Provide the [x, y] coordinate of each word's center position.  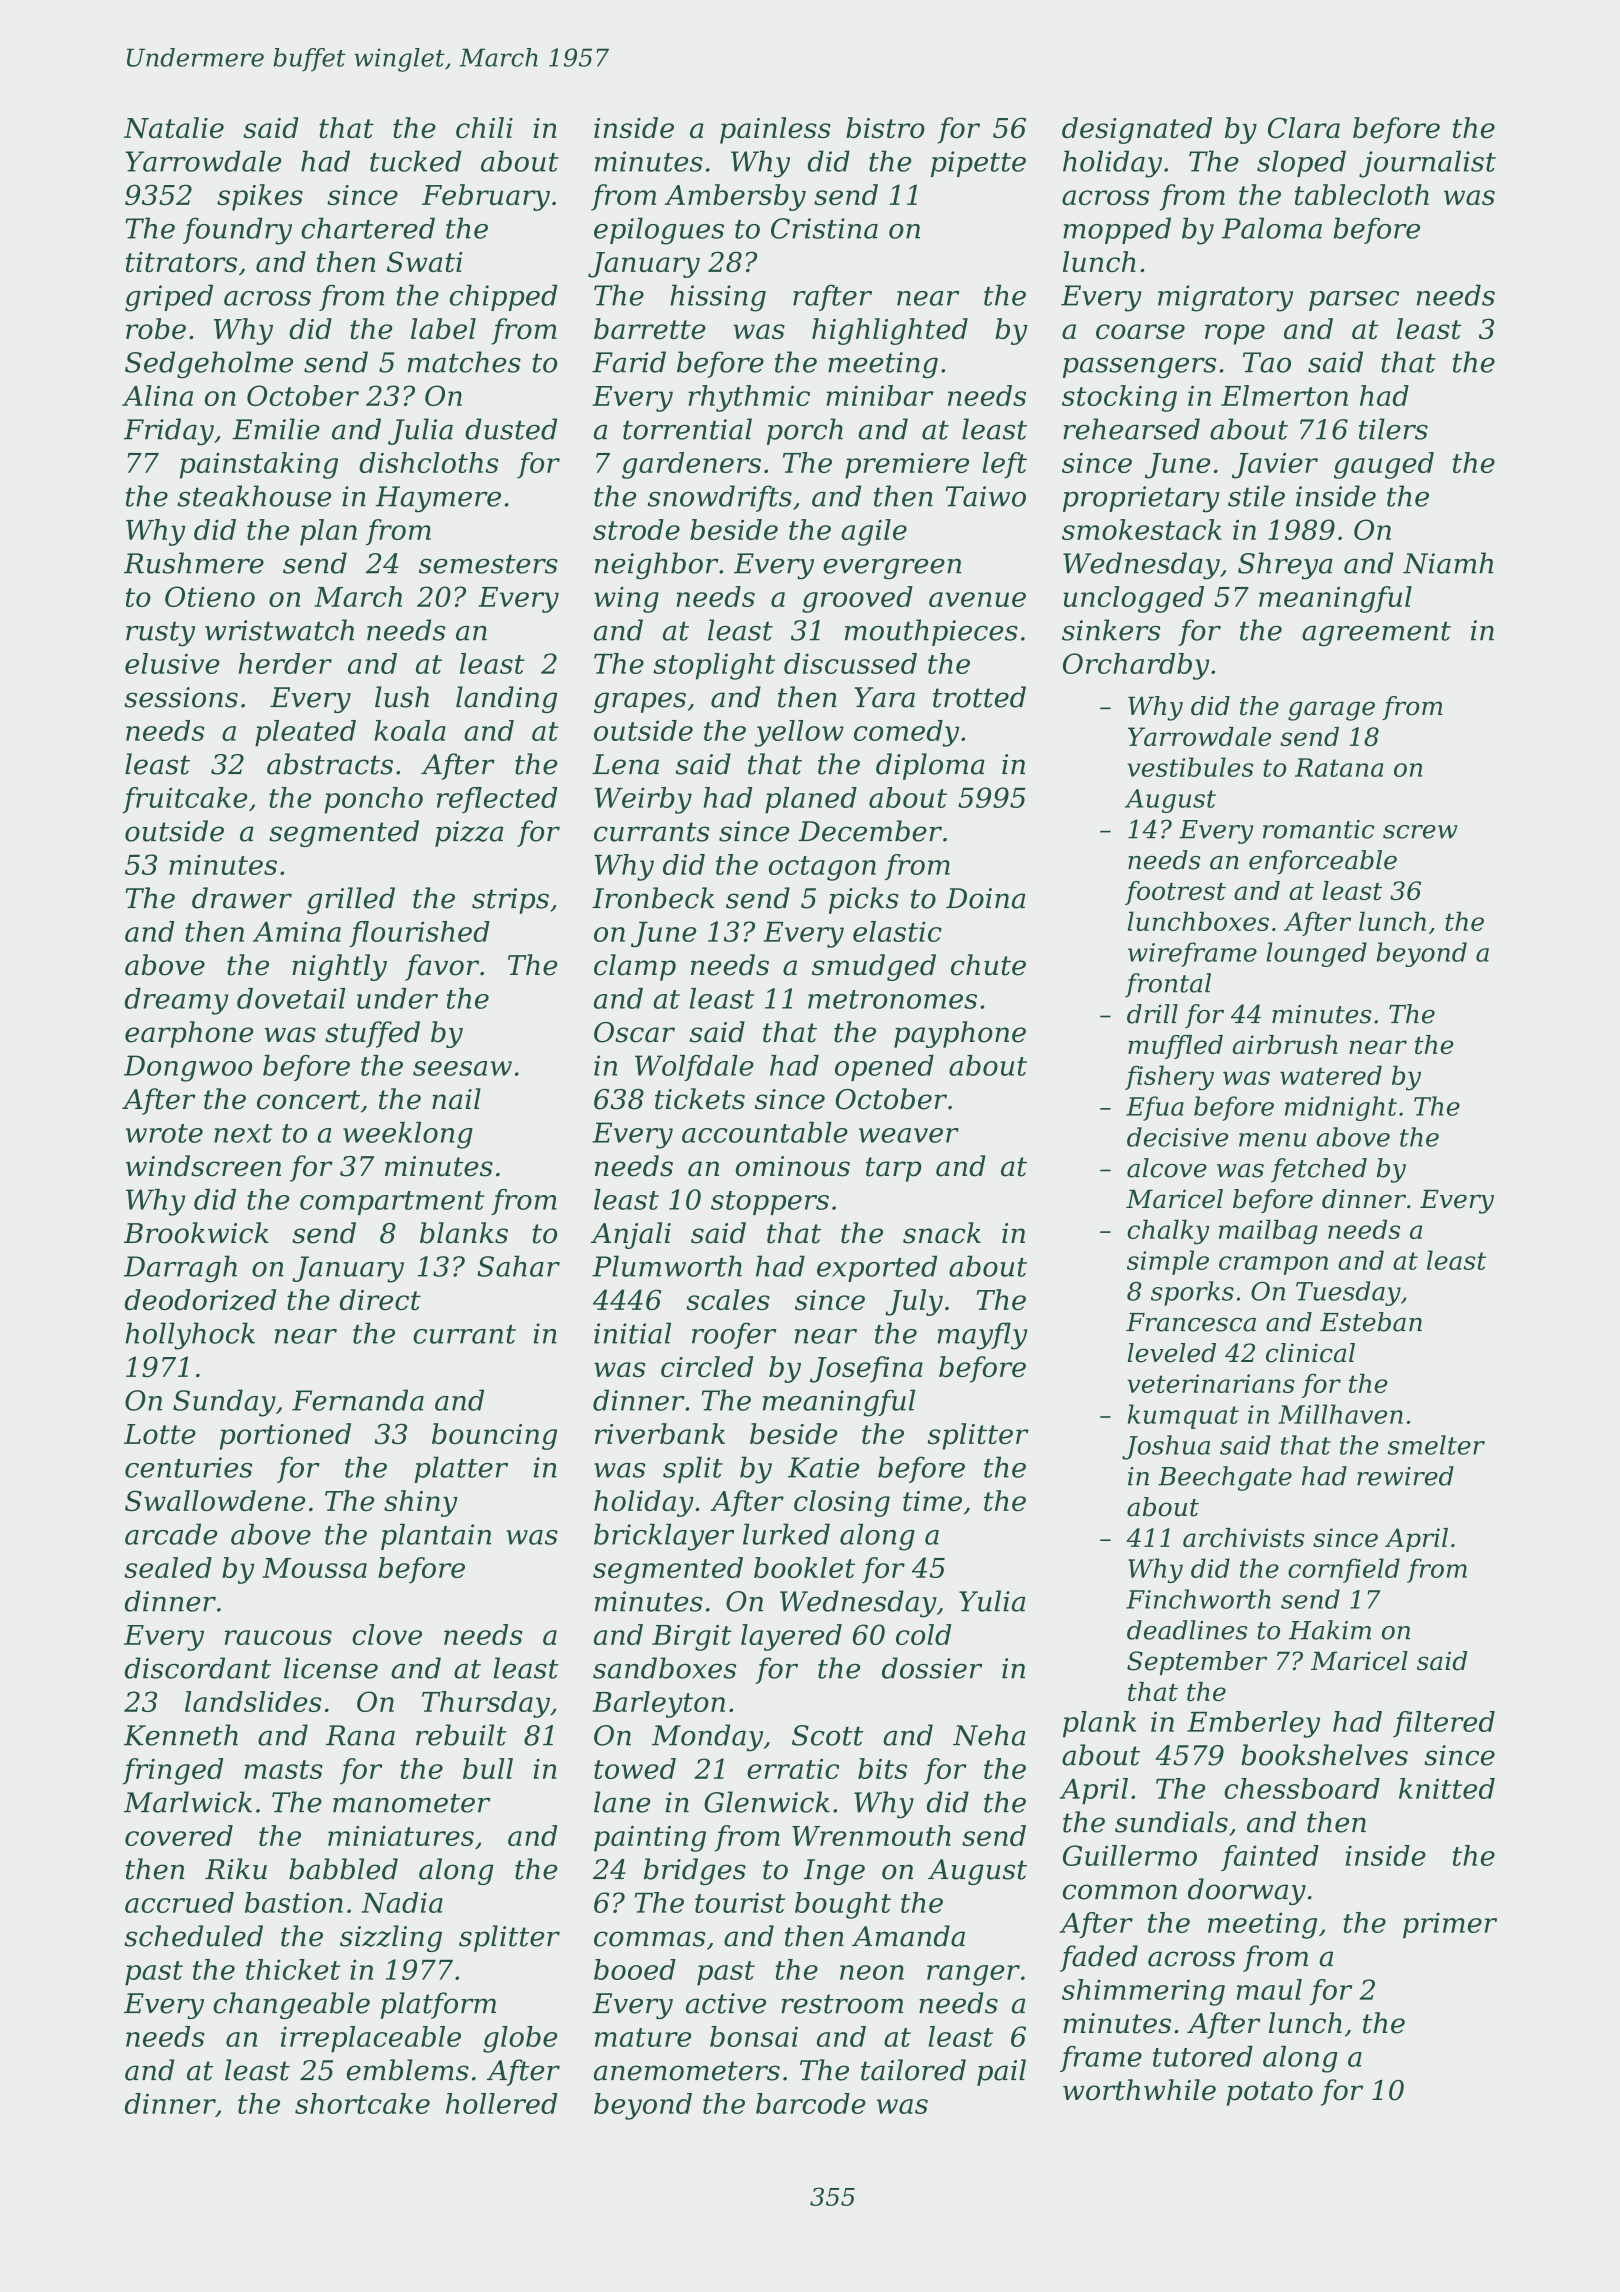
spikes [260, 197]
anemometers [687, 2071]
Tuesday [1348, 1293]
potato [1270, 2093]
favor [442, 967]
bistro [885, 127]
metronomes [892, 999]
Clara [1304, 127]
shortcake [362, 2103]
